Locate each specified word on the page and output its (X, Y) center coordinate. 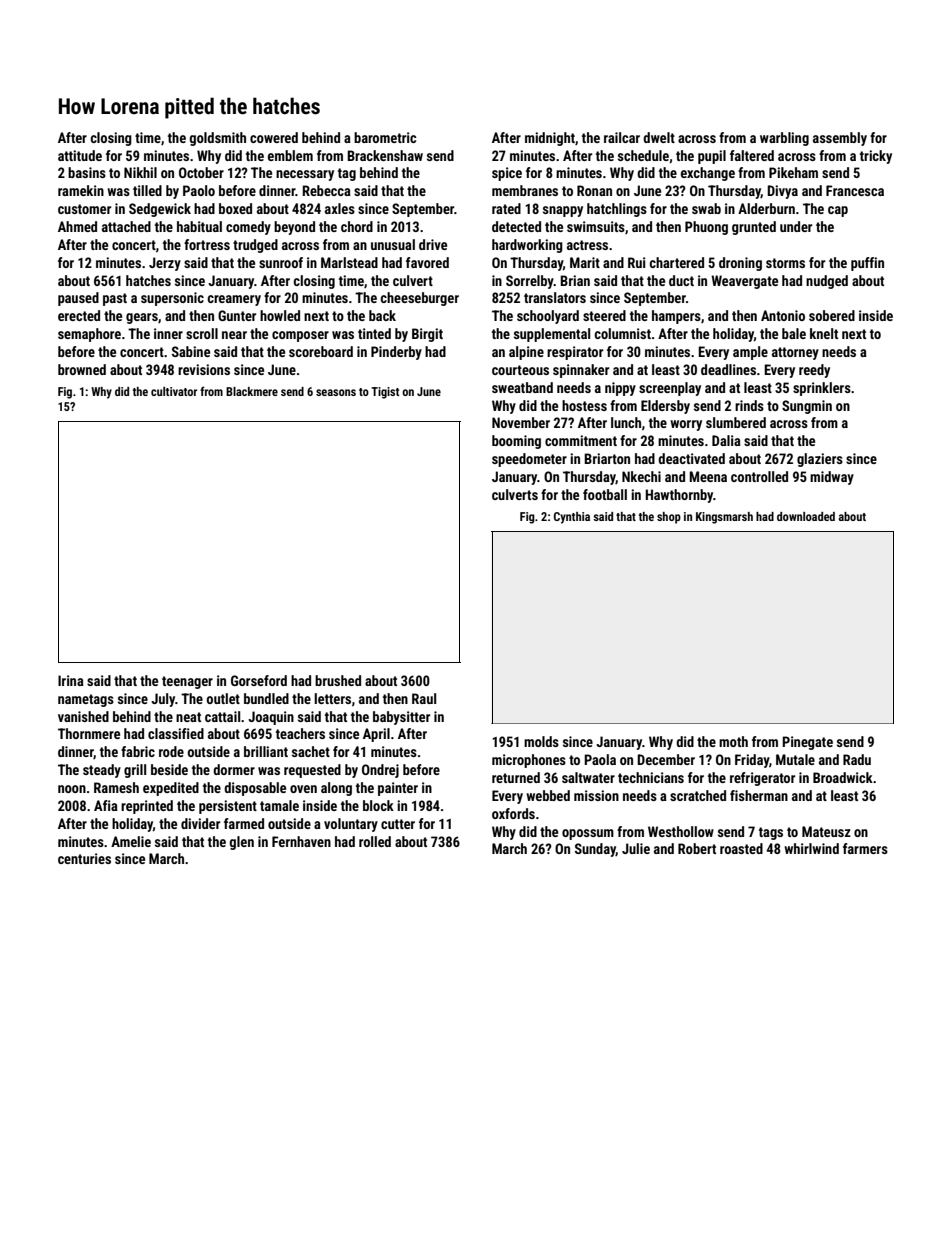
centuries (84, 858)
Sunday (595, 850)
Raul (424, 698)
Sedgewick (160, 210)
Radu (857, 759)
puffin (867, 264)
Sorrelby (530, 282)
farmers (865, 848)
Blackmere (252, 391)
